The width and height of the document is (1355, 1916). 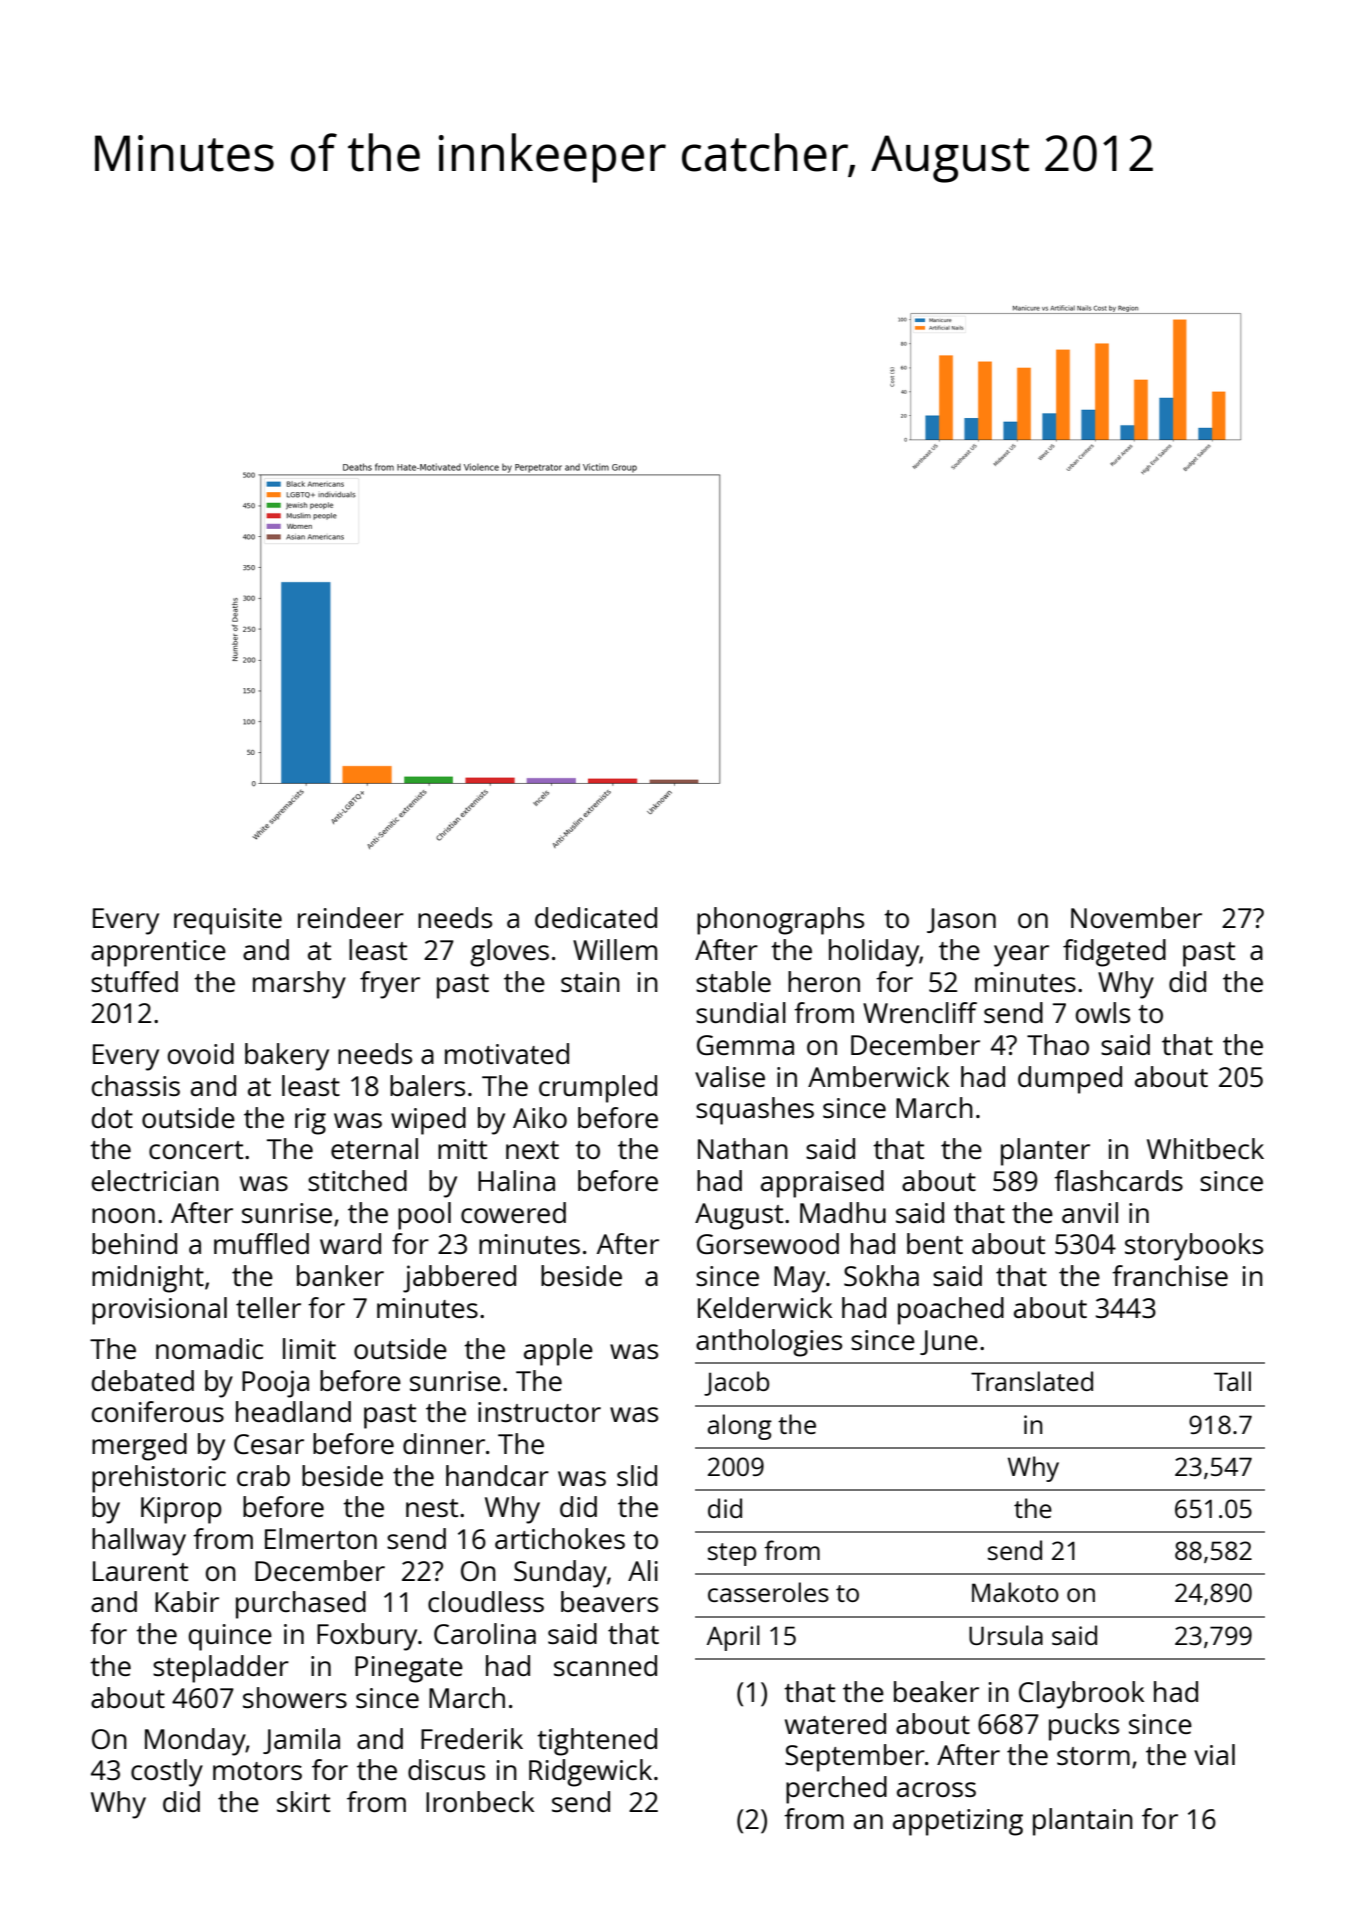 What do you see at coordinates (486, 1601) in the document?
I see `cloudless` at bounding box center [486, 1601].
